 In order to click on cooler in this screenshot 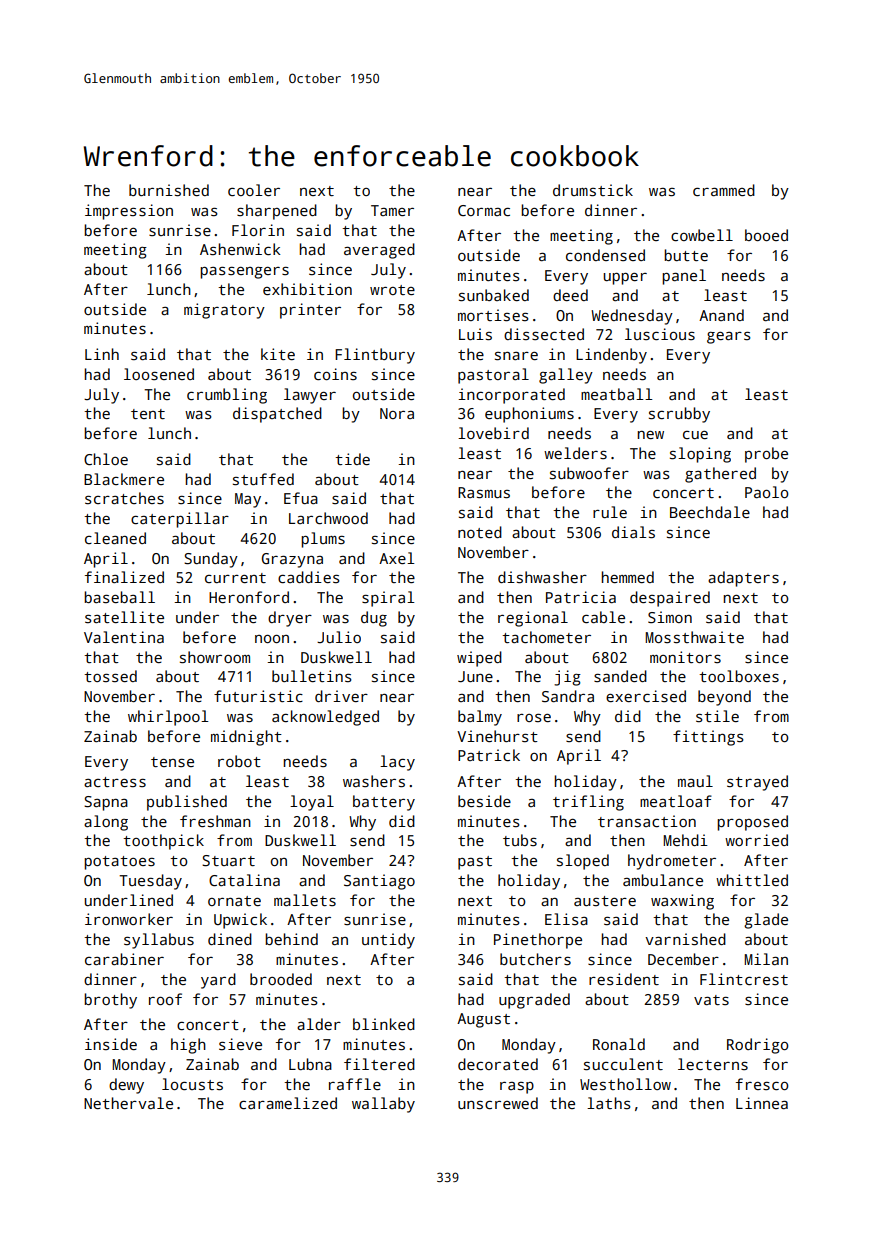, I will do `click(254, 190)`.
